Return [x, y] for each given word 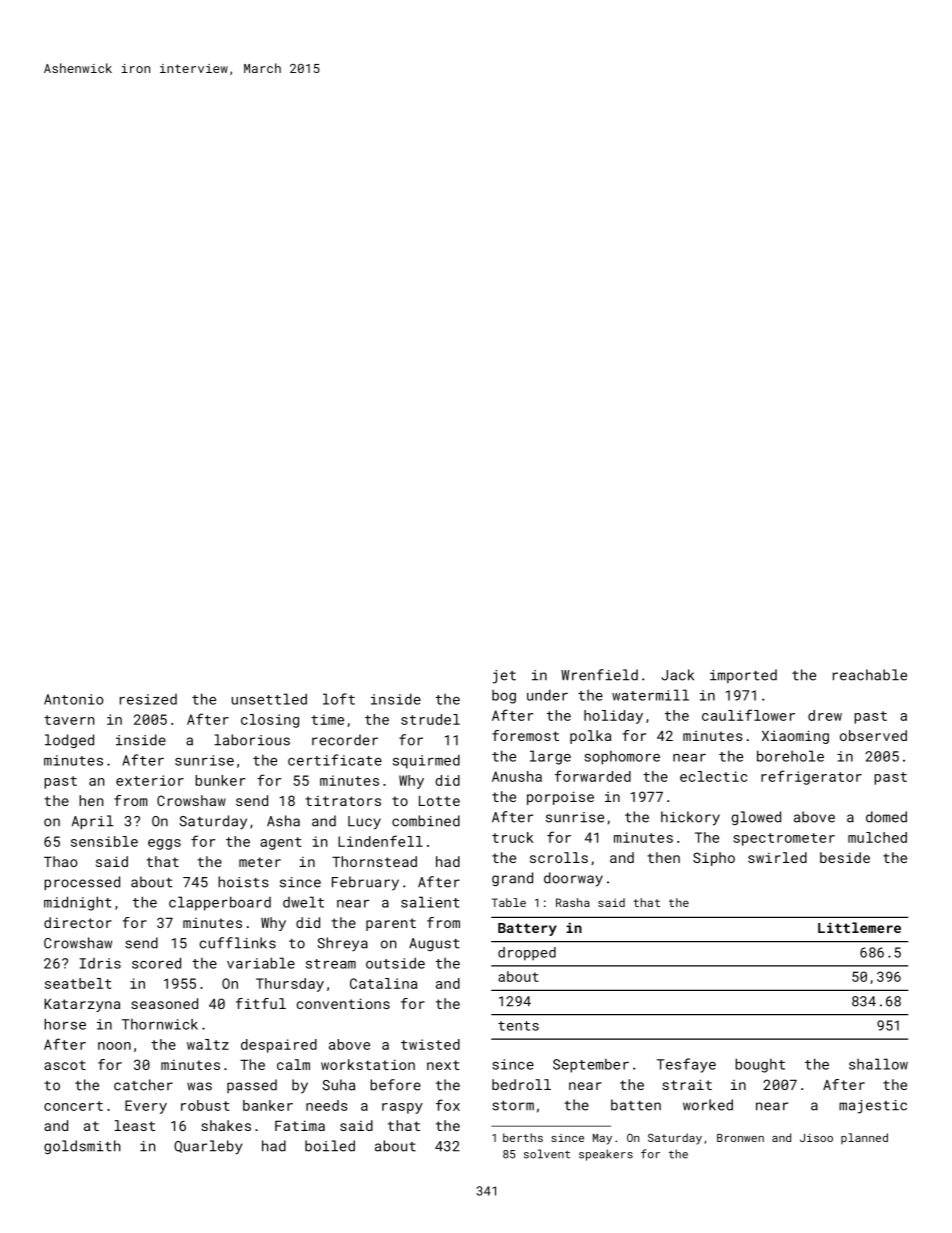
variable [261, 963]
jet [504, 677]
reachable [870, 675]
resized [148, 699]
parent [391, 924]
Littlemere [859, 927]
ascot [65, 1065]
